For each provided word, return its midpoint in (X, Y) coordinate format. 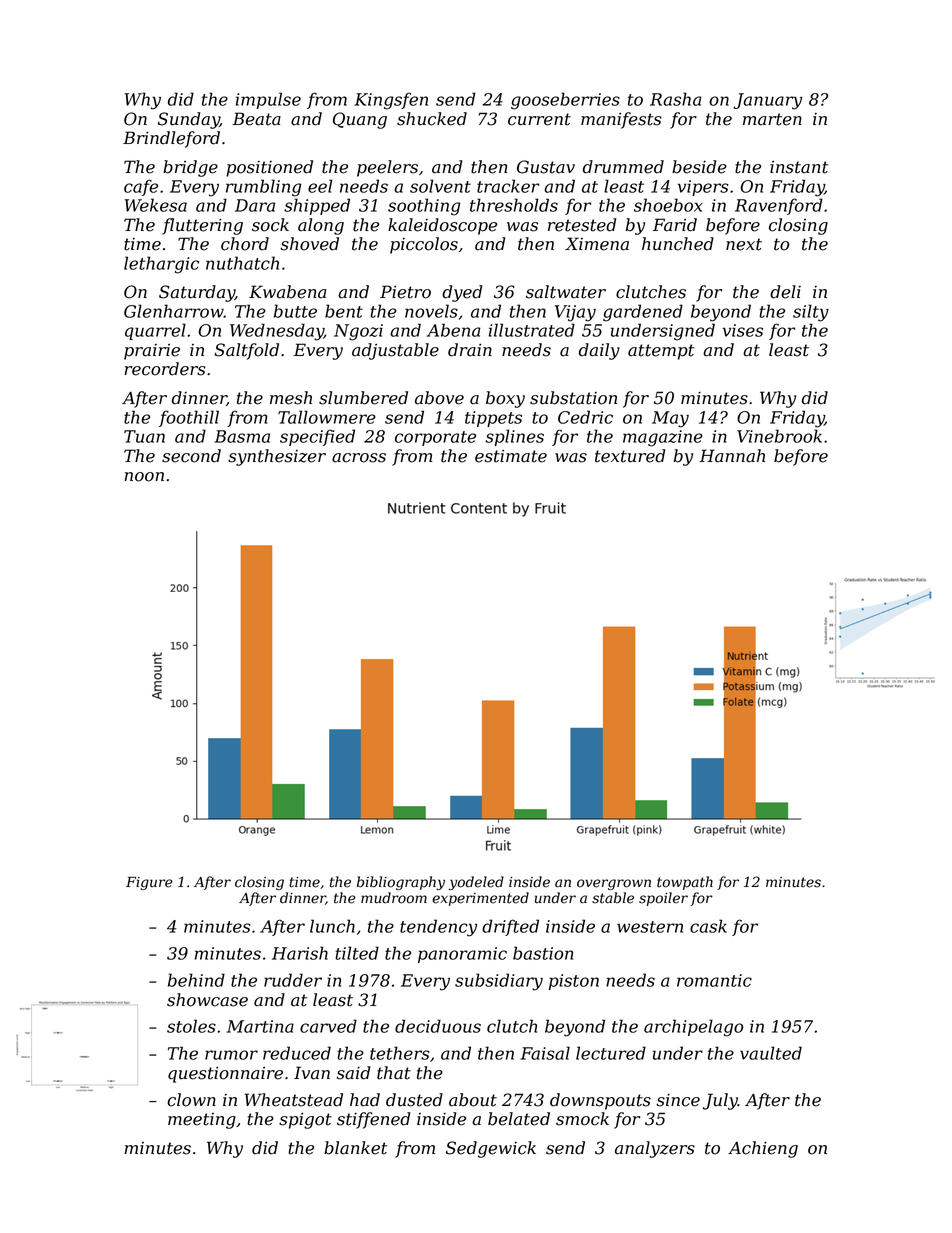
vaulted (771, 1053)
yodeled (476, 883)
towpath (685, 883)
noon (144, 477)
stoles (191, 1026)
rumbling (263, 188)
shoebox (668, 205)
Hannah (732, 456)
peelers (387, 168)
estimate (511, 456)
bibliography (401, 883)
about (473, 1100)
